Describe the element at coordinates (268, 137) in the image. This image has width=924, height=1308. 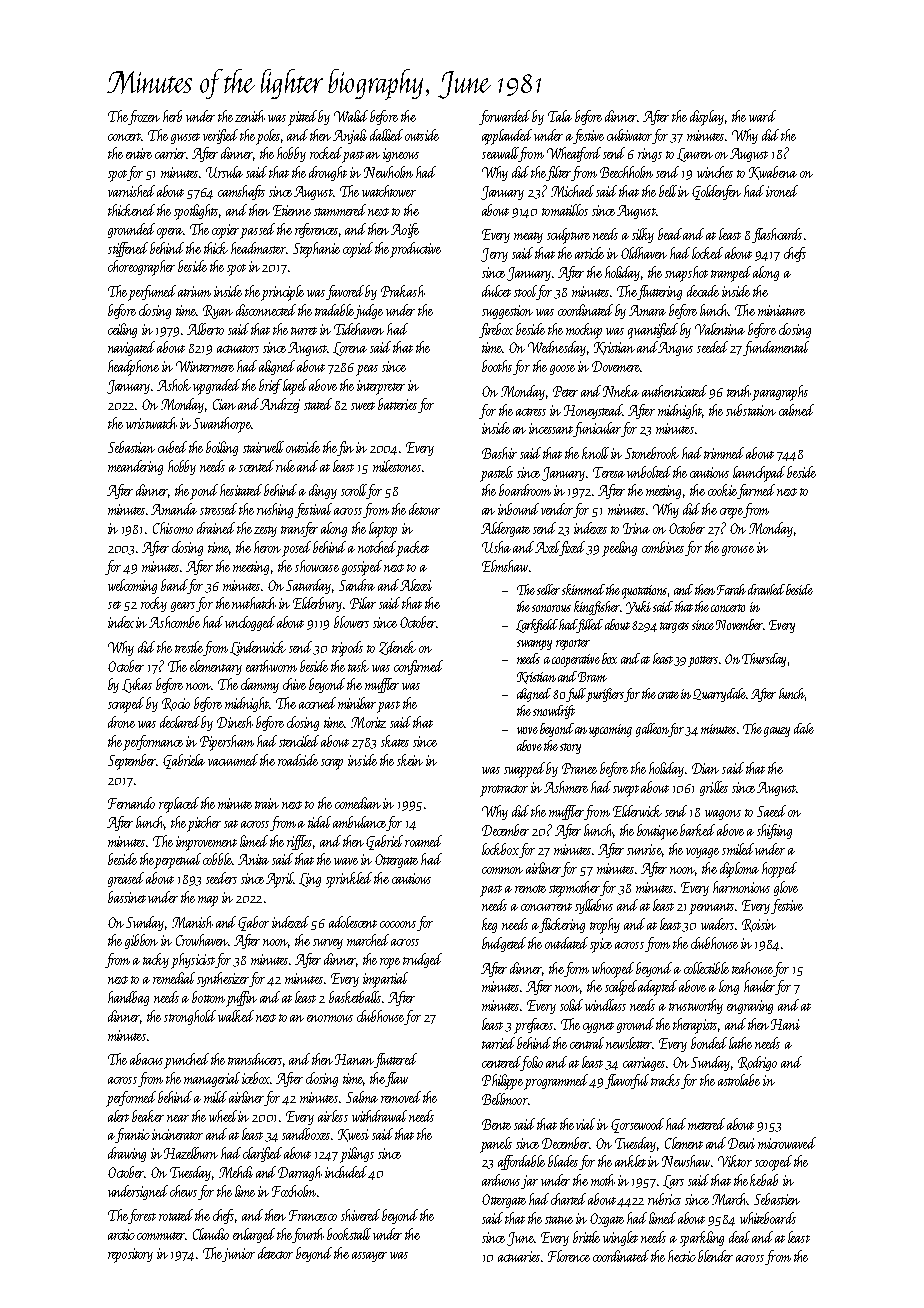
I see `poles` at that location.
